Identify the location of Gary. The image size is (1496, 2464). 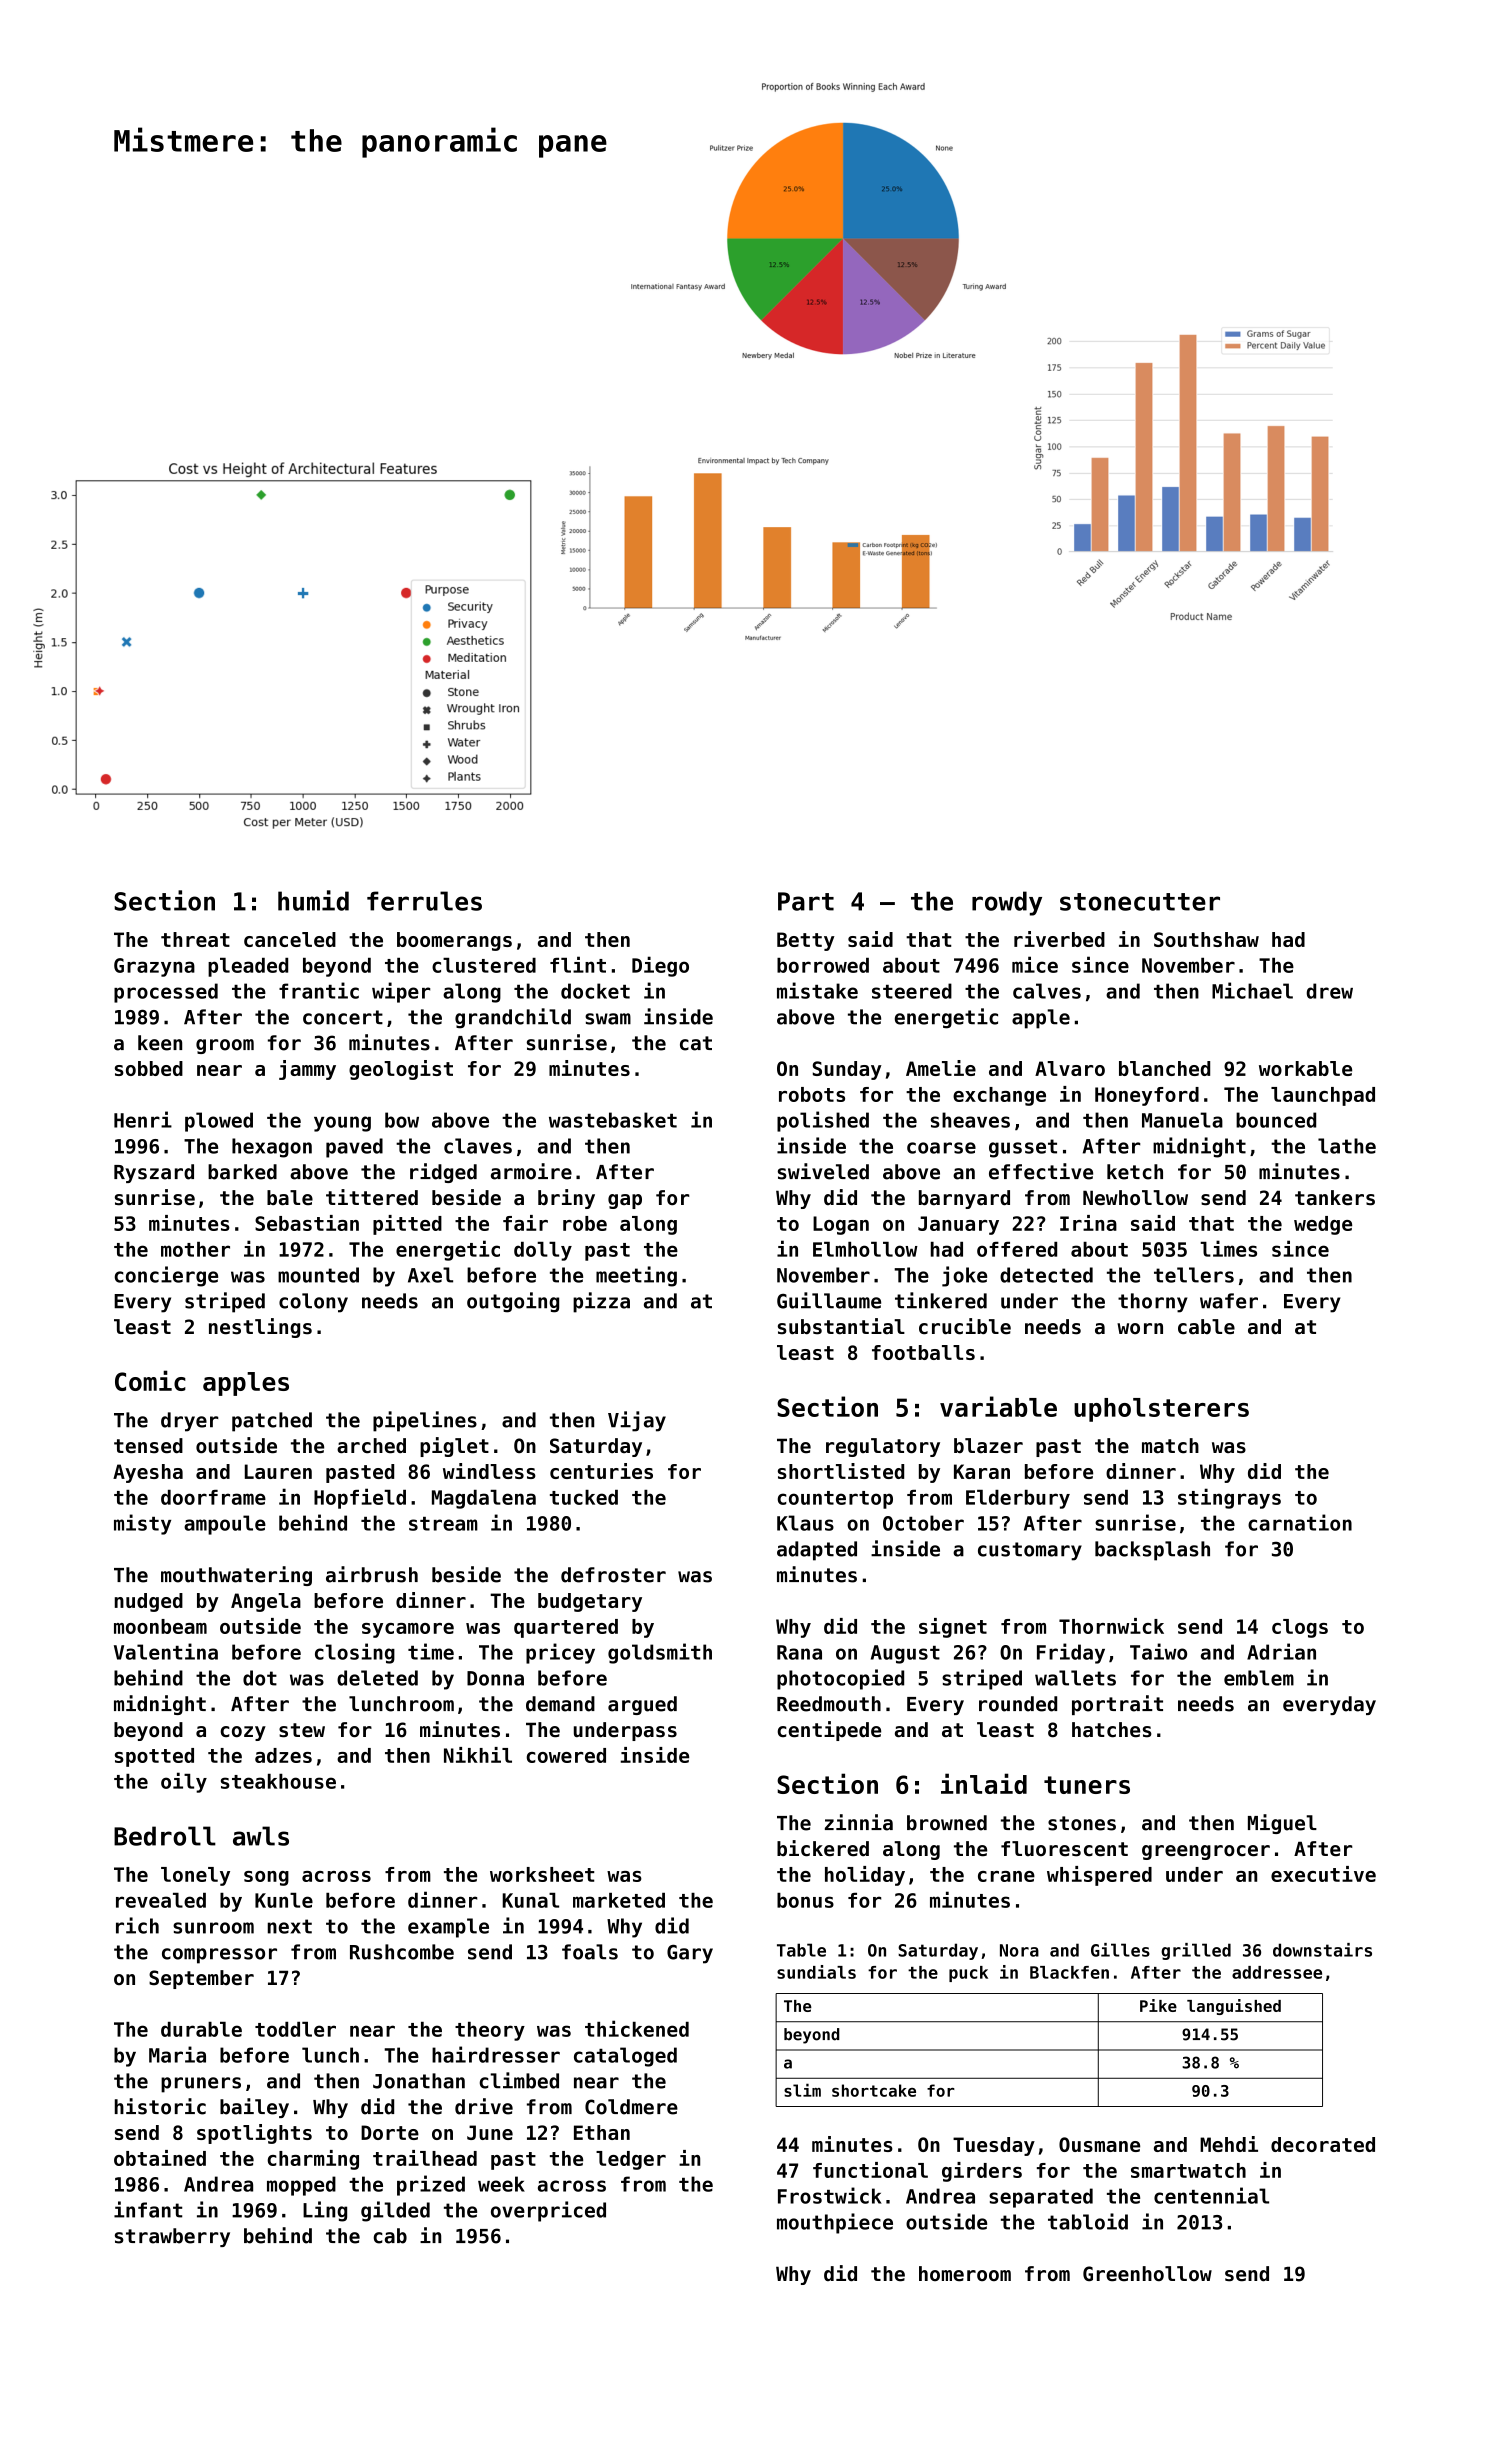
(690, 1954).
